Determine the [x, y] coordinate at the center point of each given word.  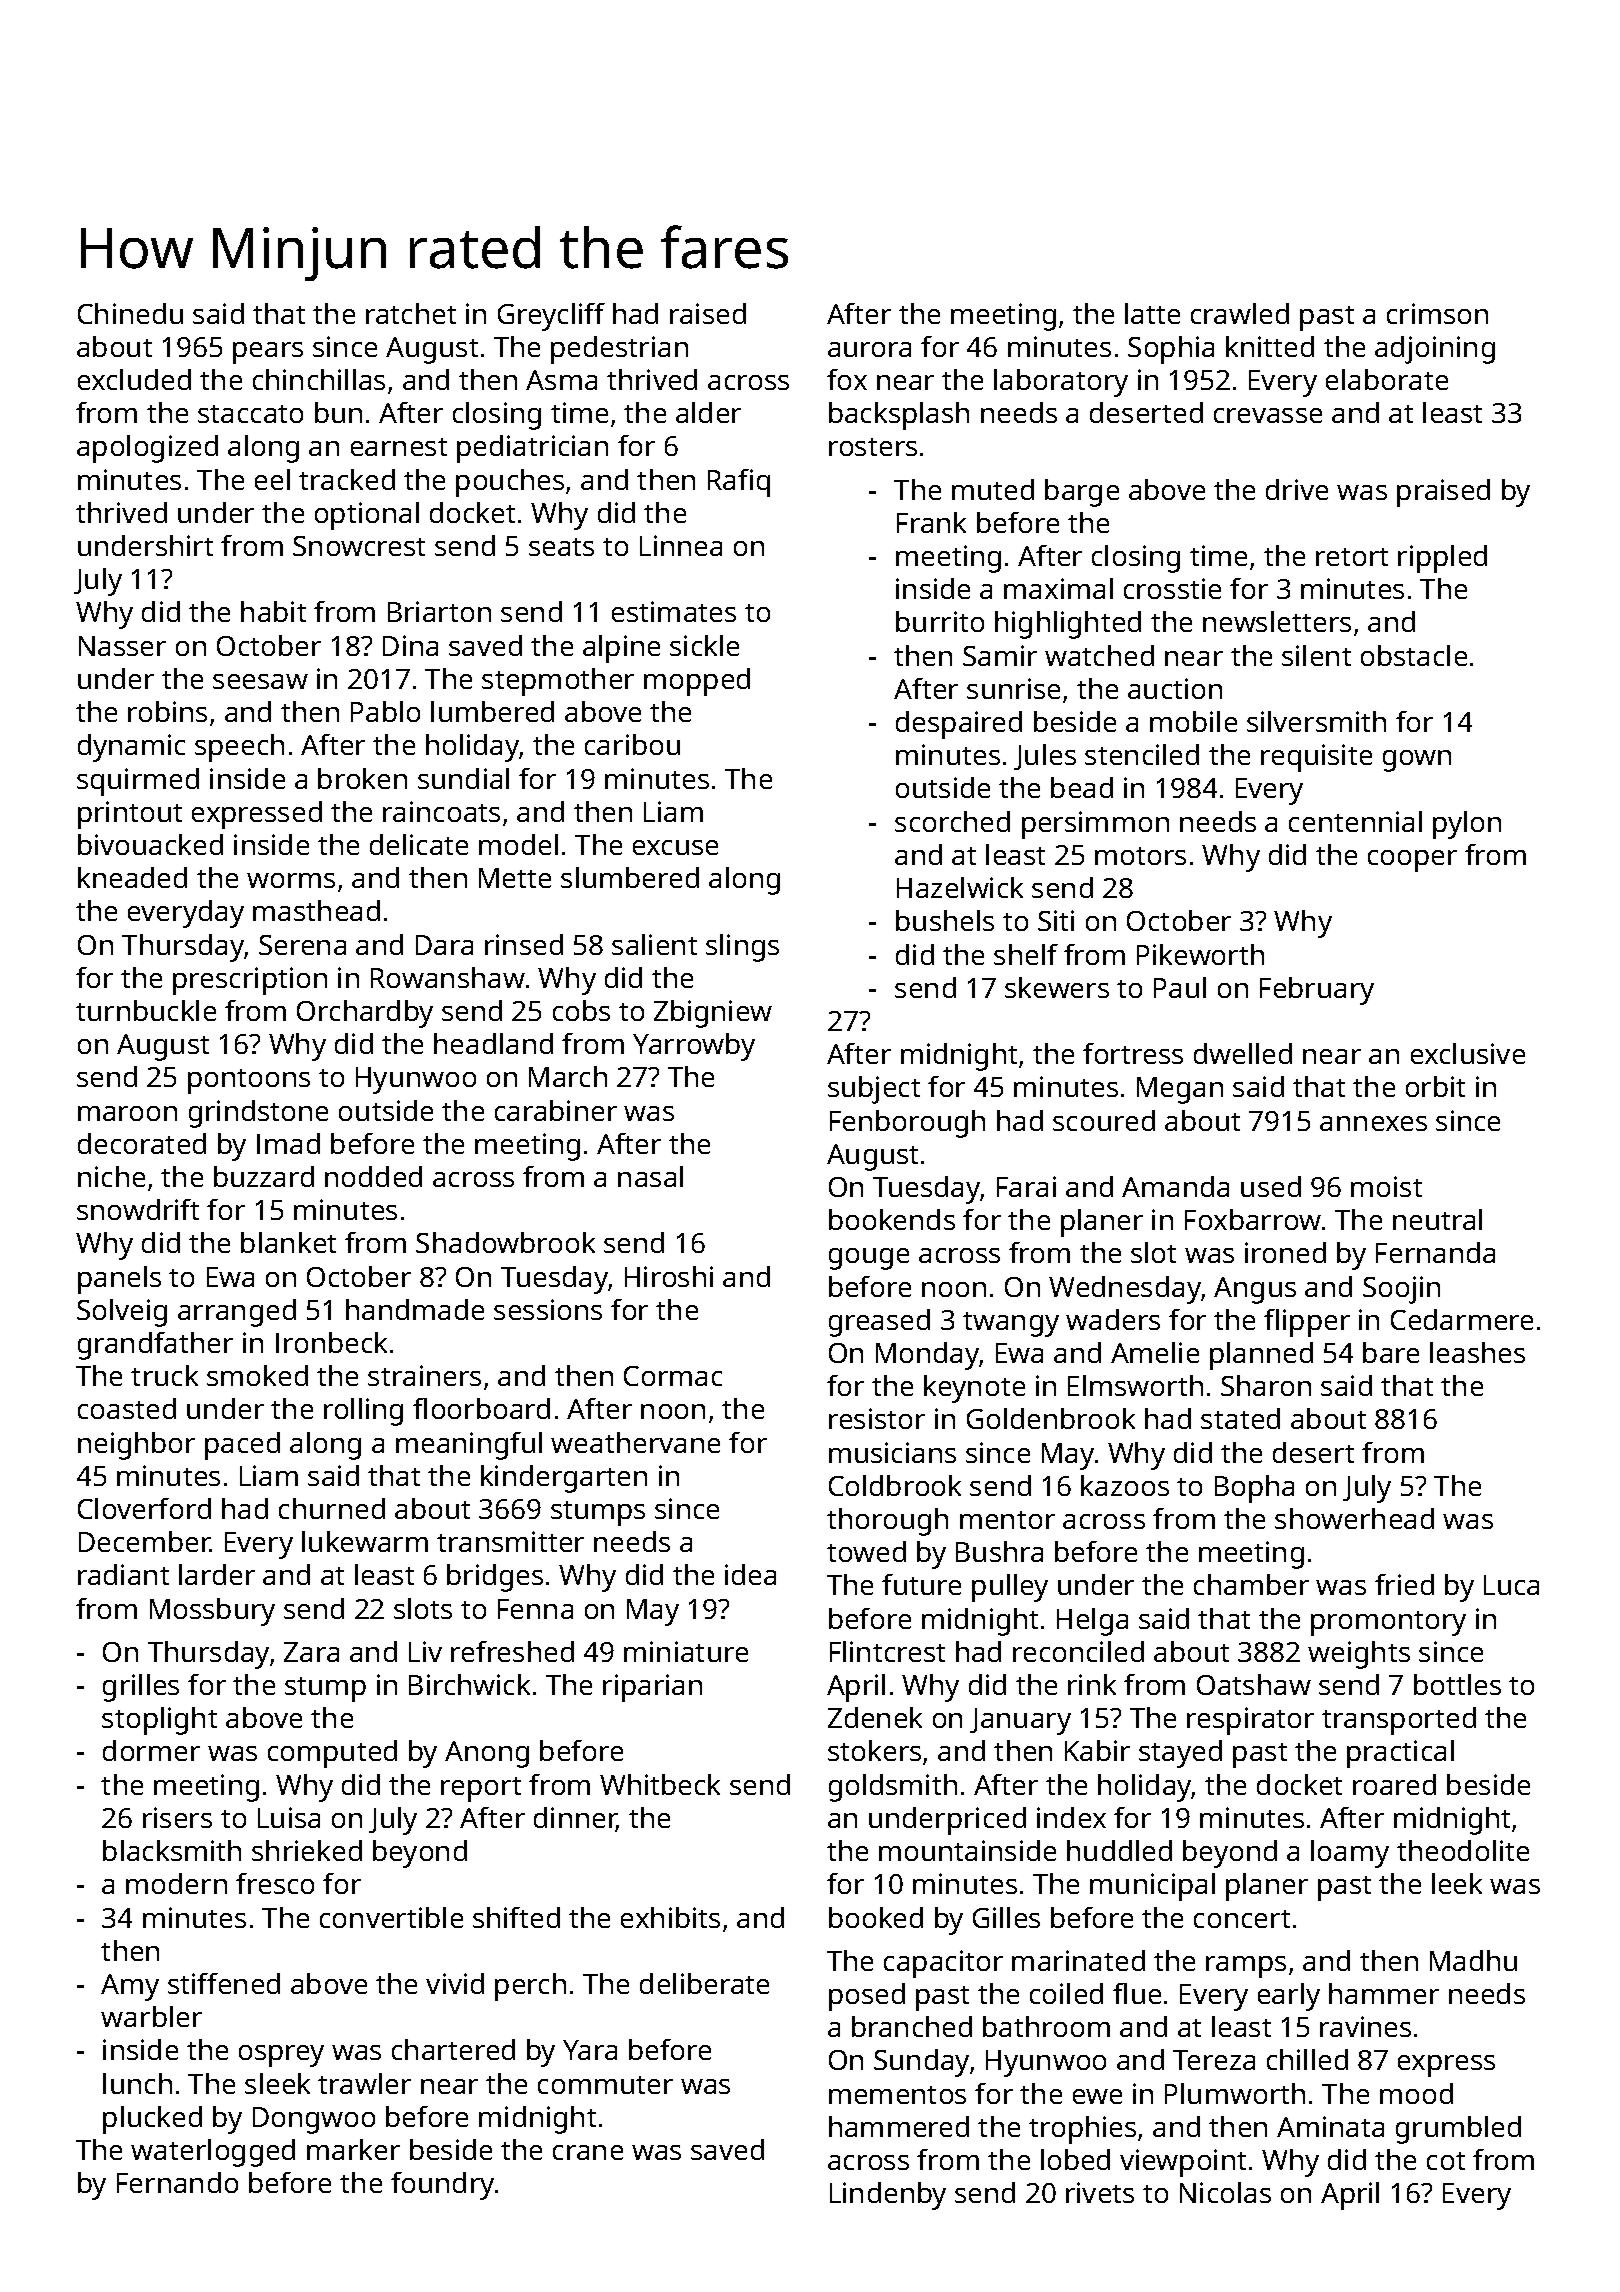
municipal [1152, 1887]
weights [1359, 1655]
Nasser [122, 646]
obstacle [1414, 655]
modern [176, 1883]
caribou [632, 744]
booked [876, 1917]
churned [332, 1508]
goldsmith [893, 1788]
